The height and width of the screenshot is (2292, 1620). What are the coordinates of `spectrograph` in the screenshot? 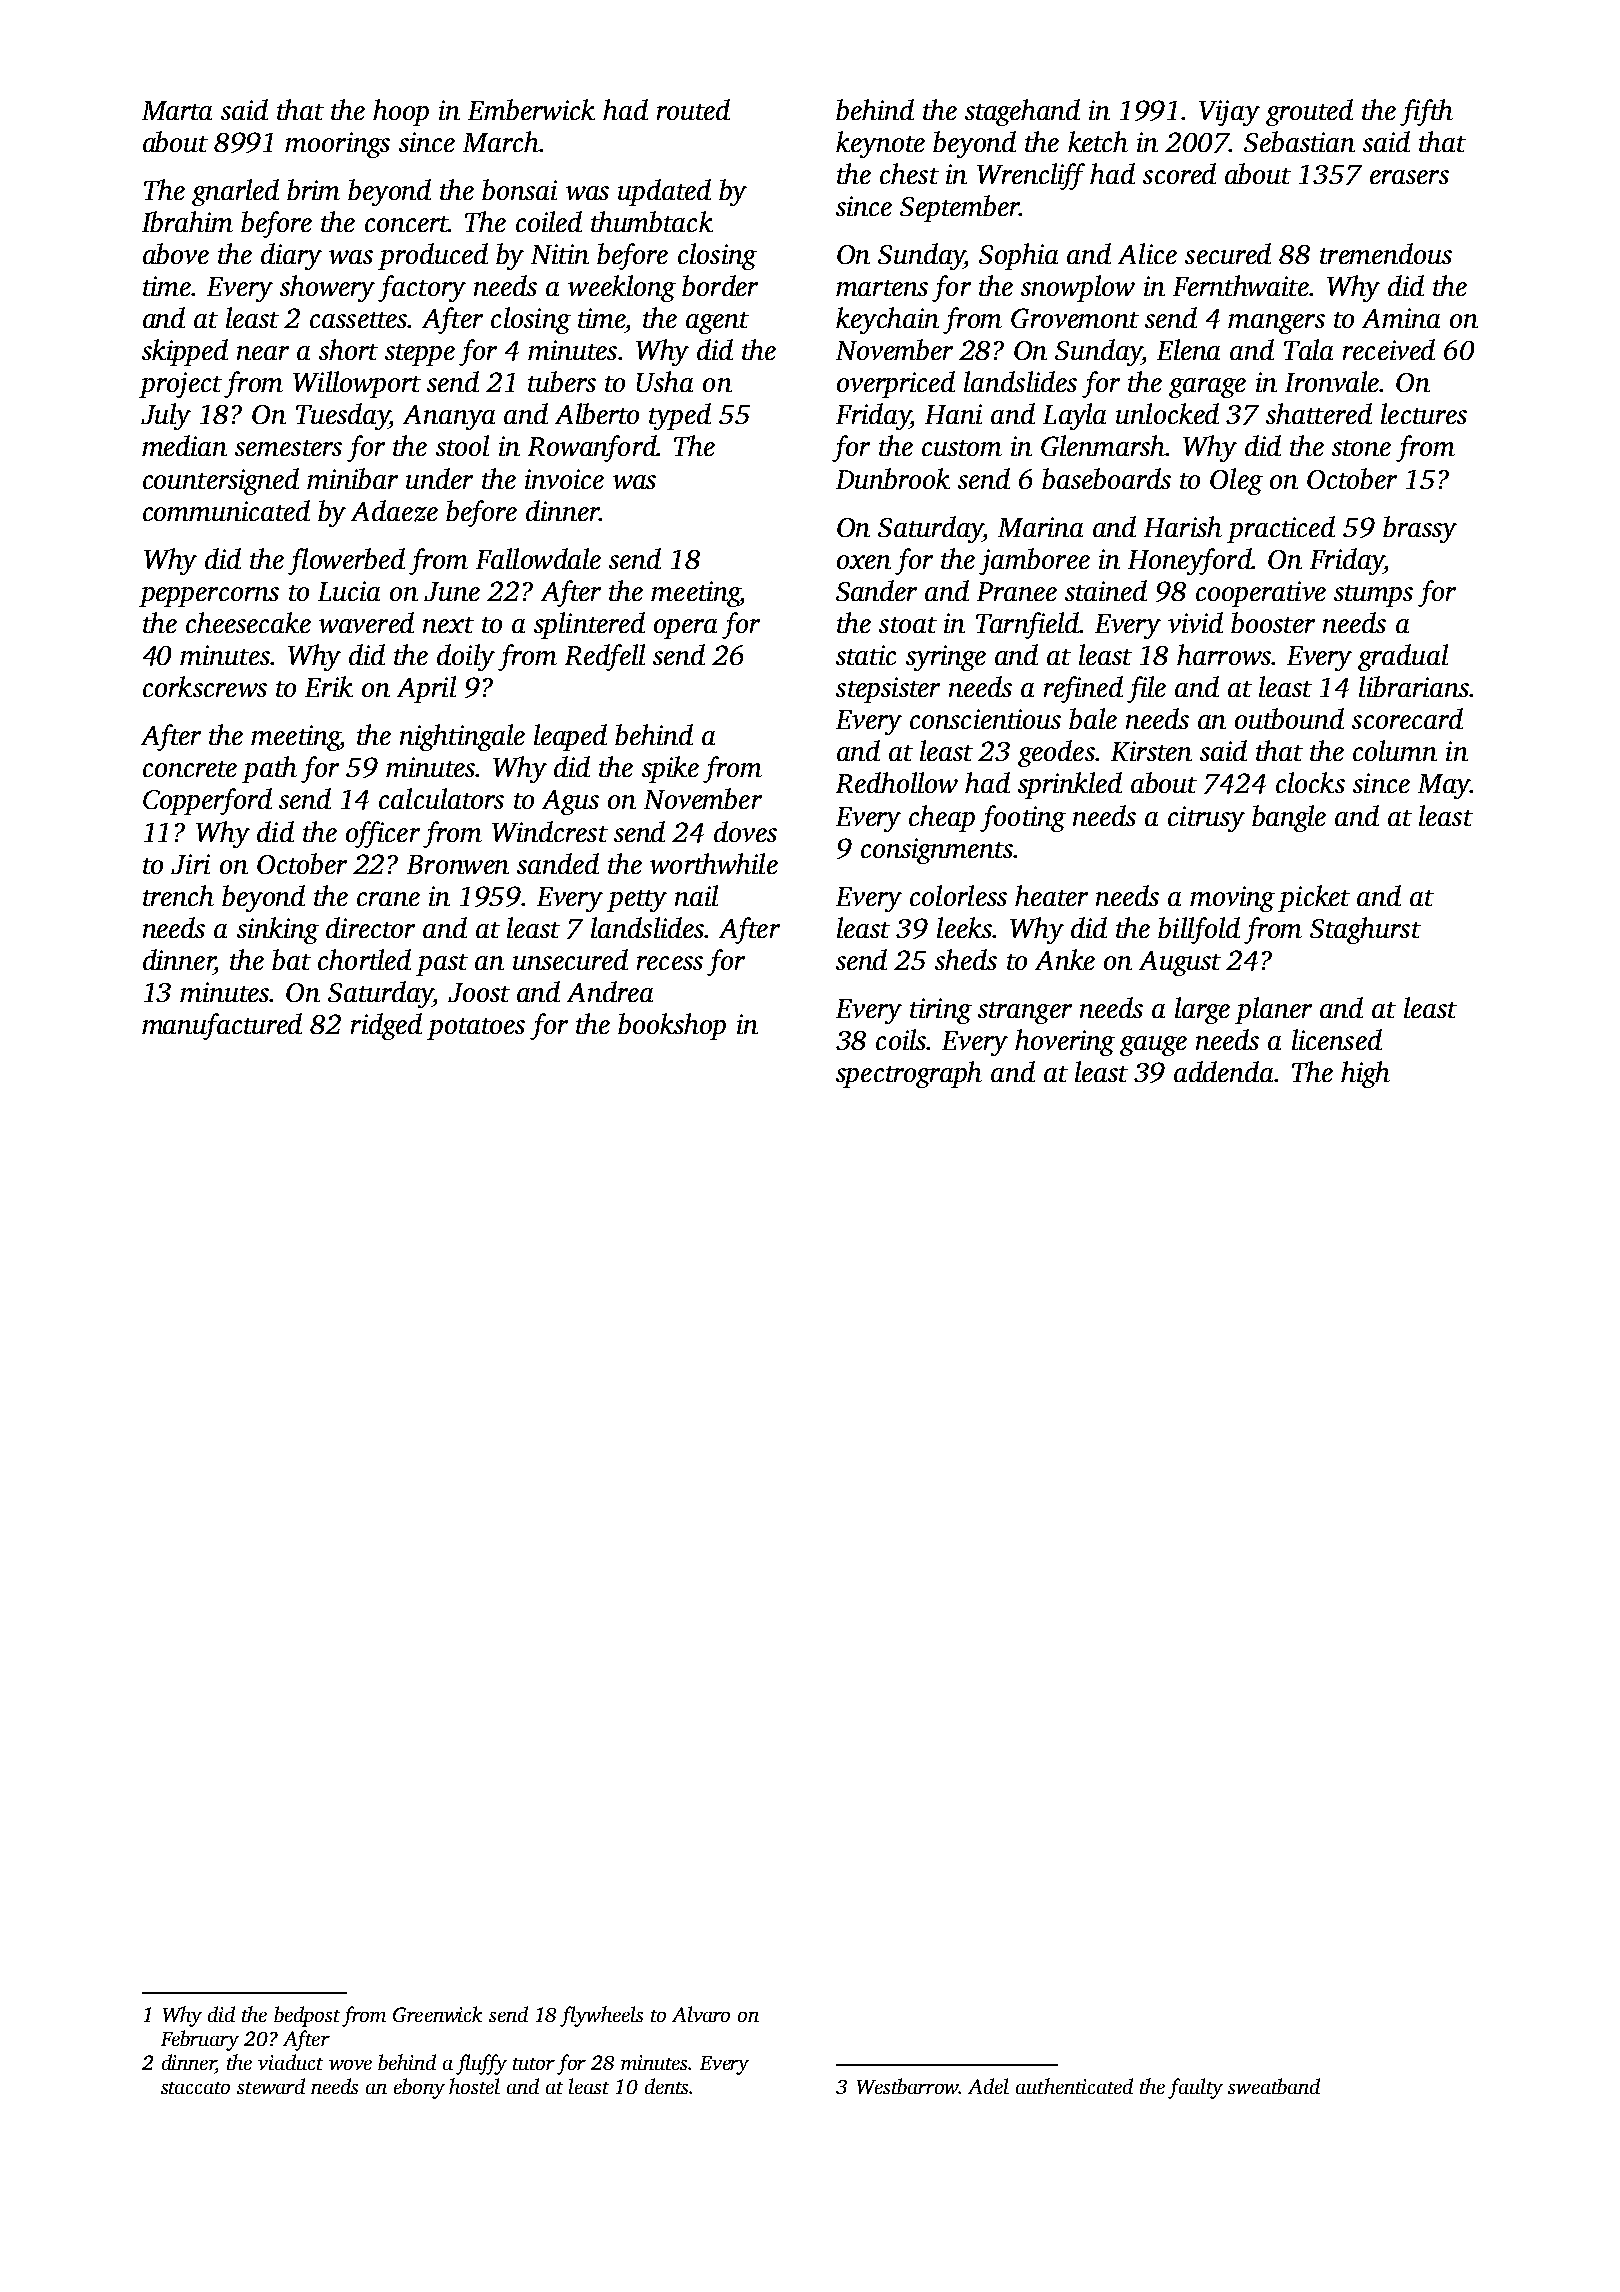 It's located at (909, 1074).
